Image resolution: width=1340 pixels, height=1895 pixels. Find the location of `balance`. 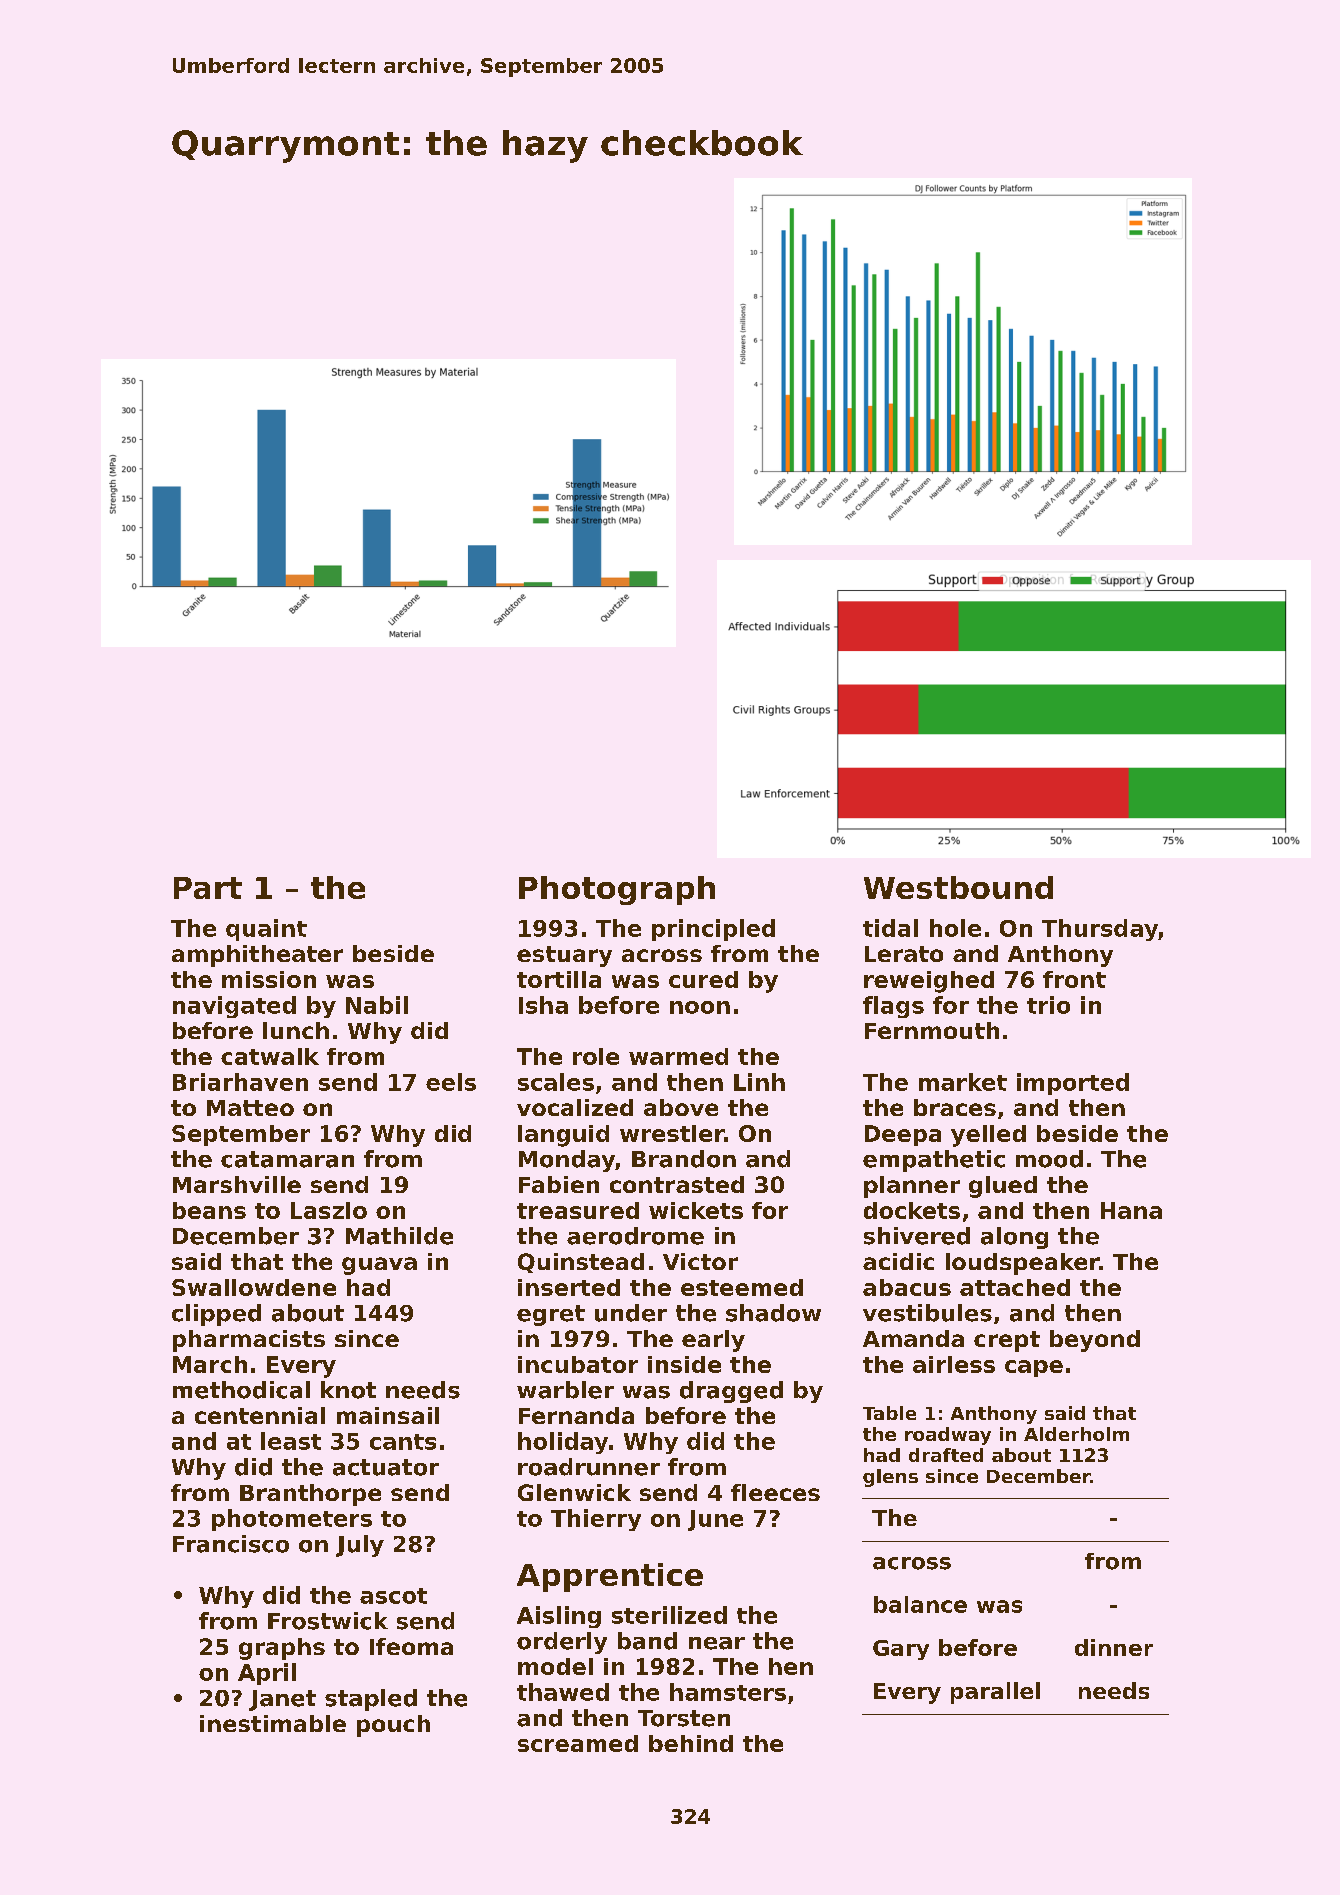

balance is located at coordinates (920, 1604).
